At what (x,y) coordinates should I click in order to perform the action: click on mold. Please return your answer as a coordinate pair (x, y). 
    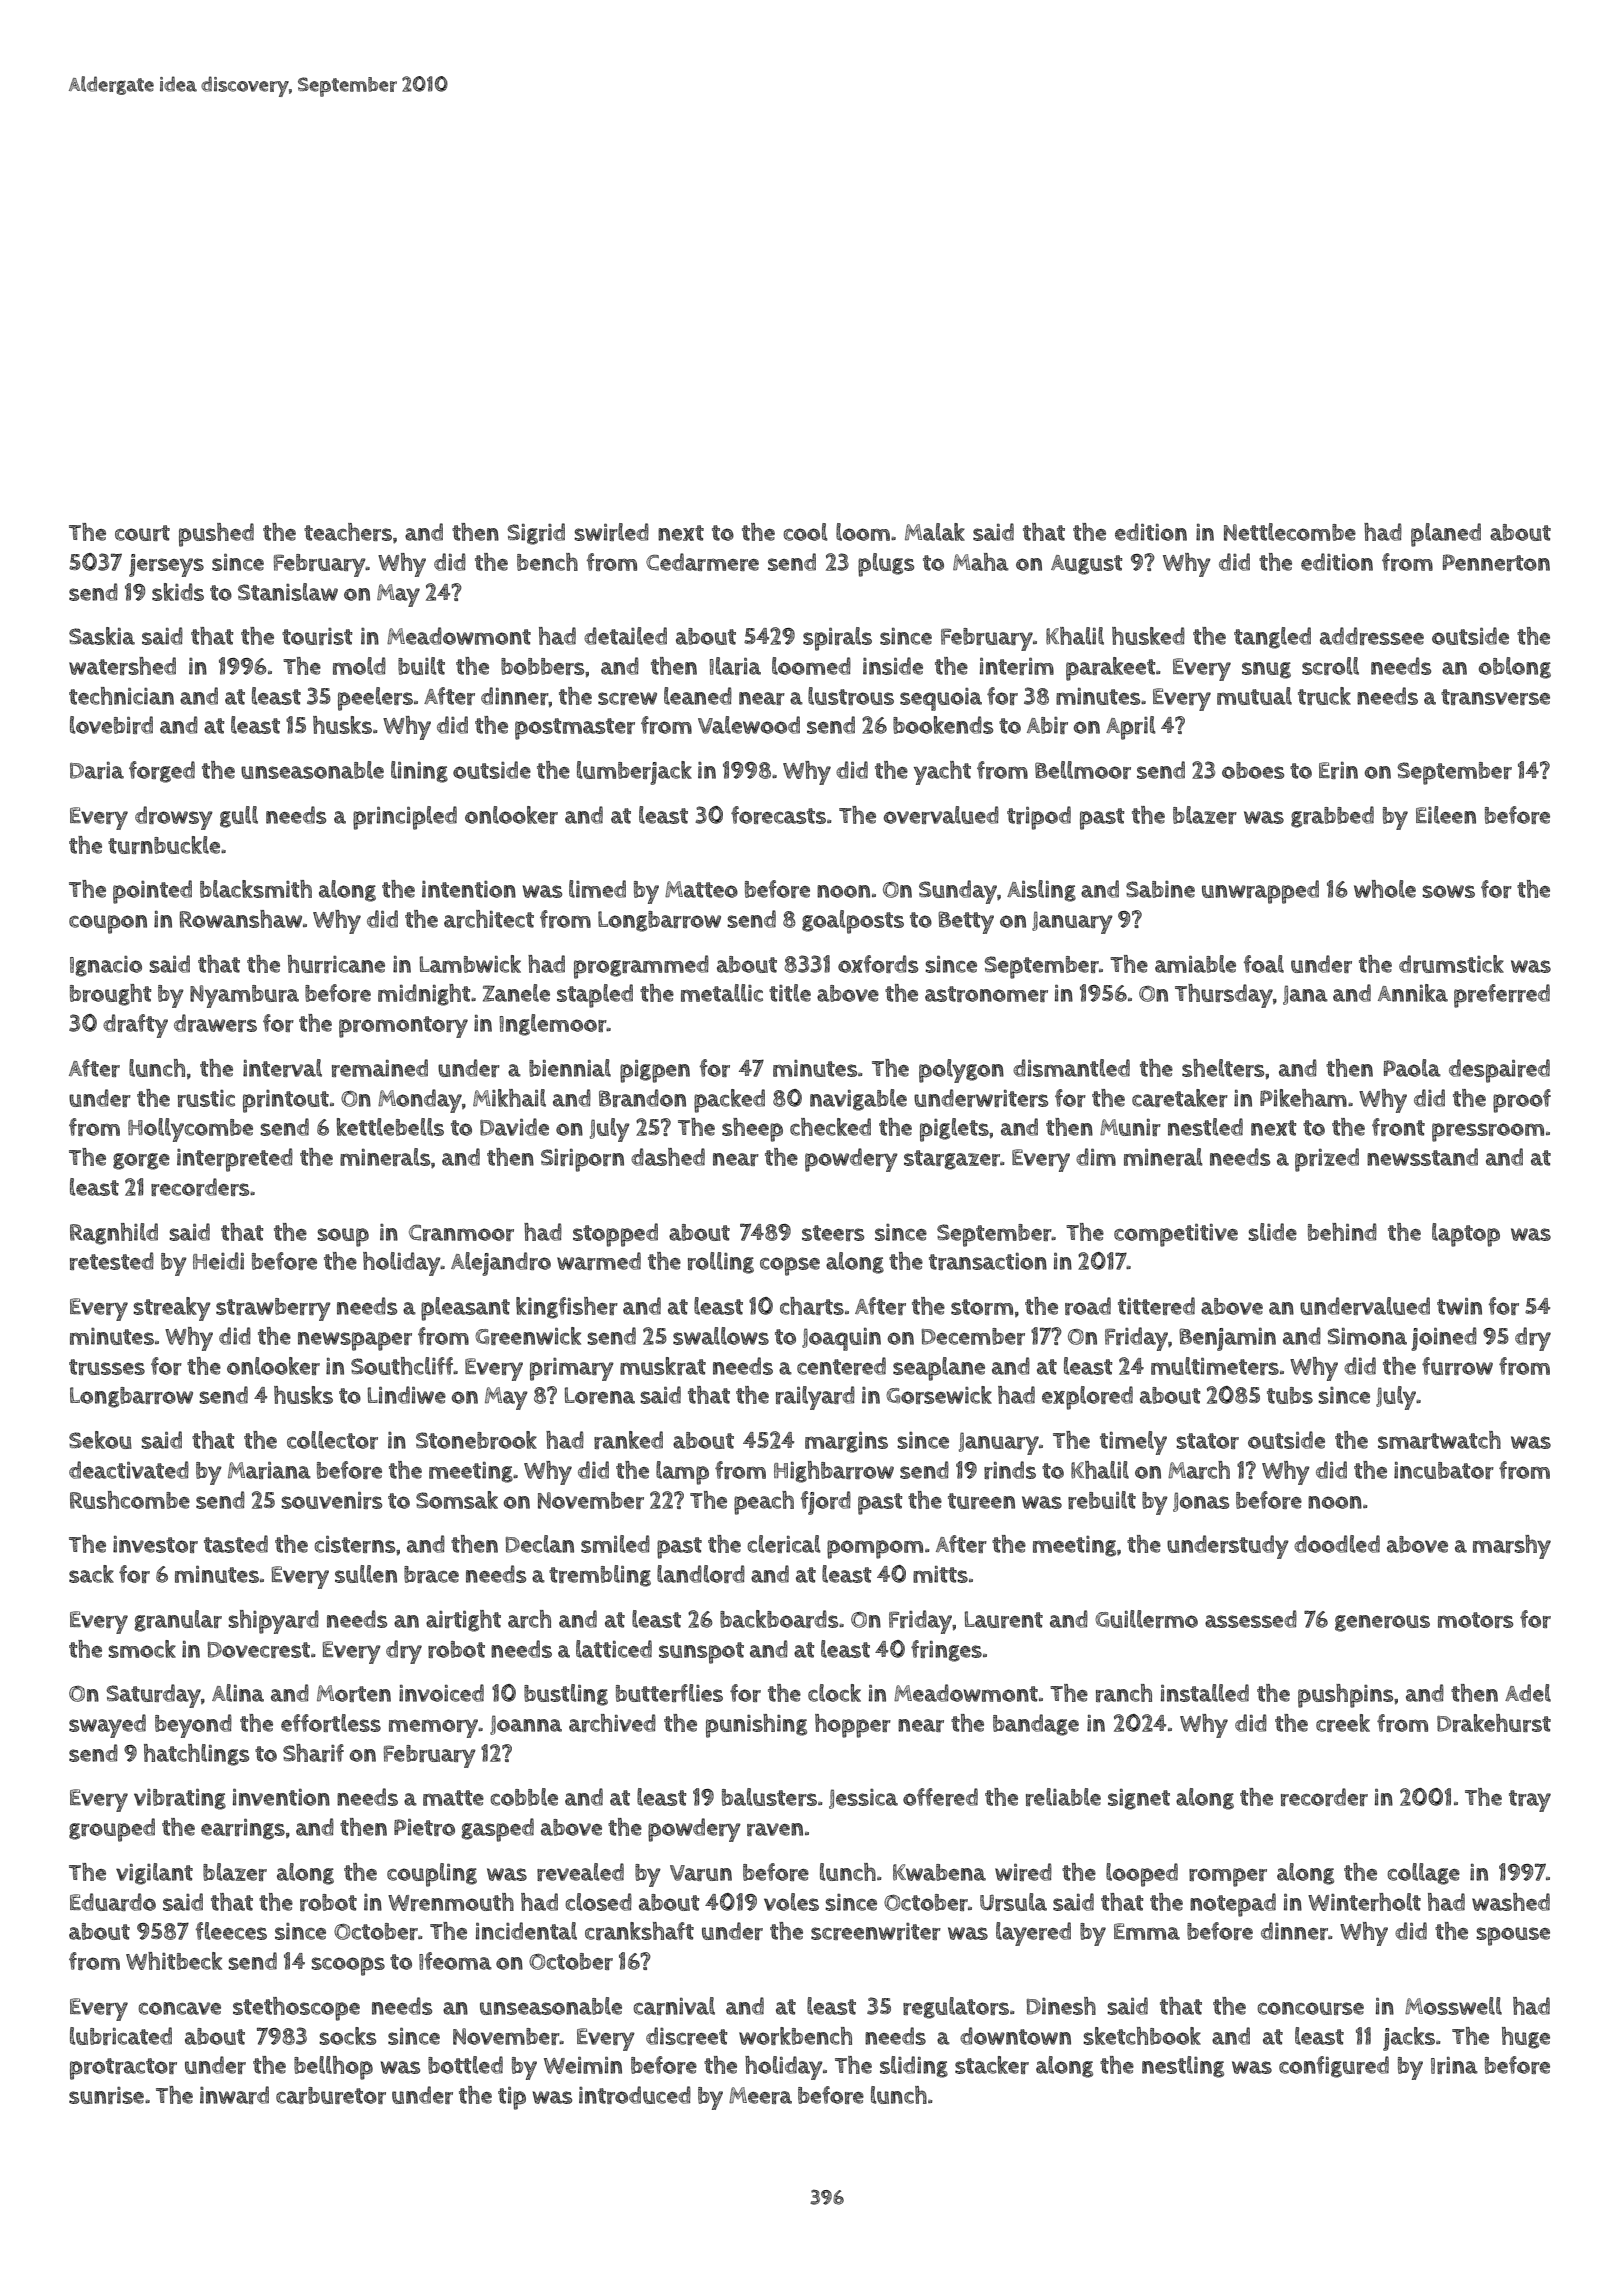
    Looking at the image, I should click on (359, 666).
